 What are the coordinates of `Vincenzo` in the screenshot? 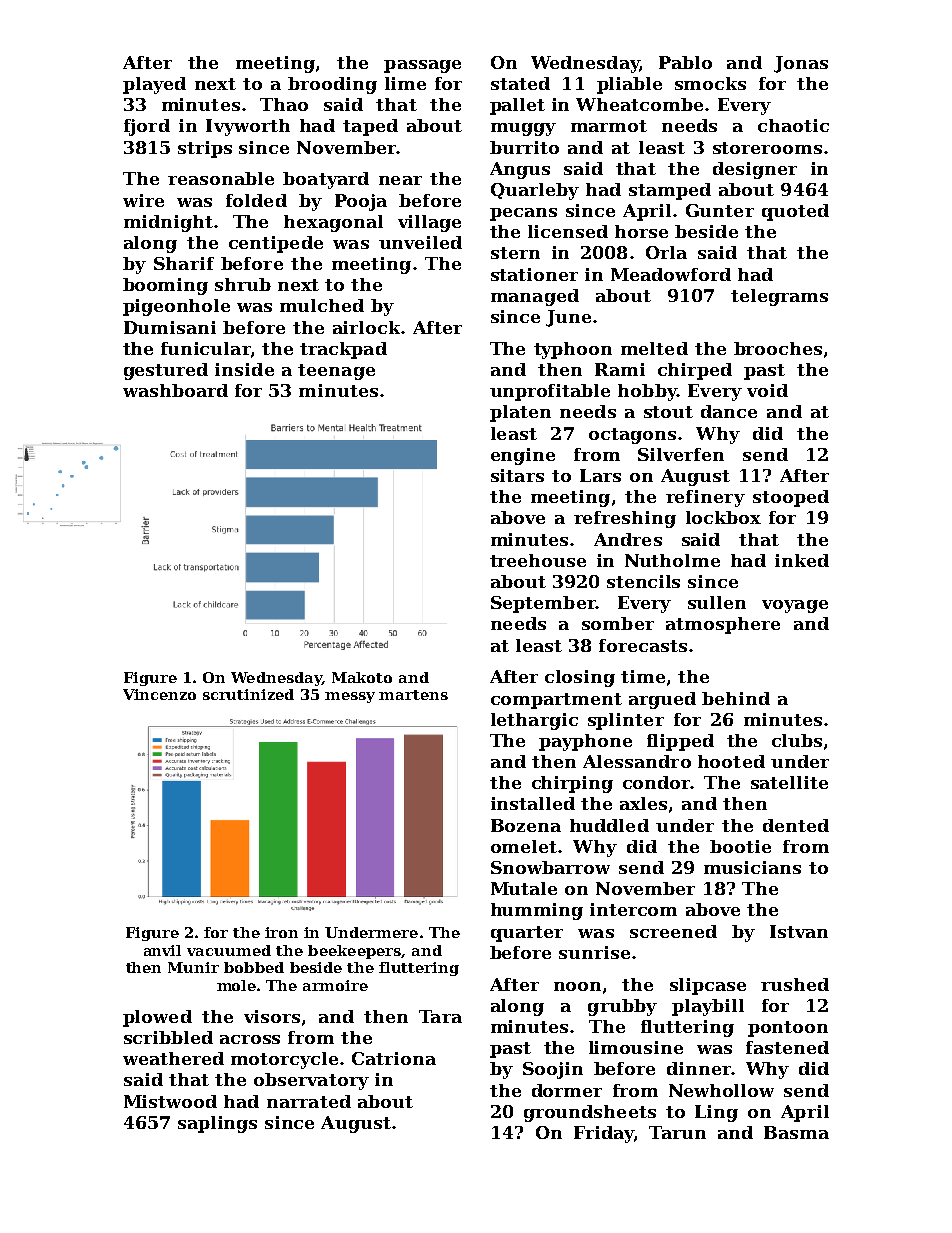 It's located at (159, 694).
